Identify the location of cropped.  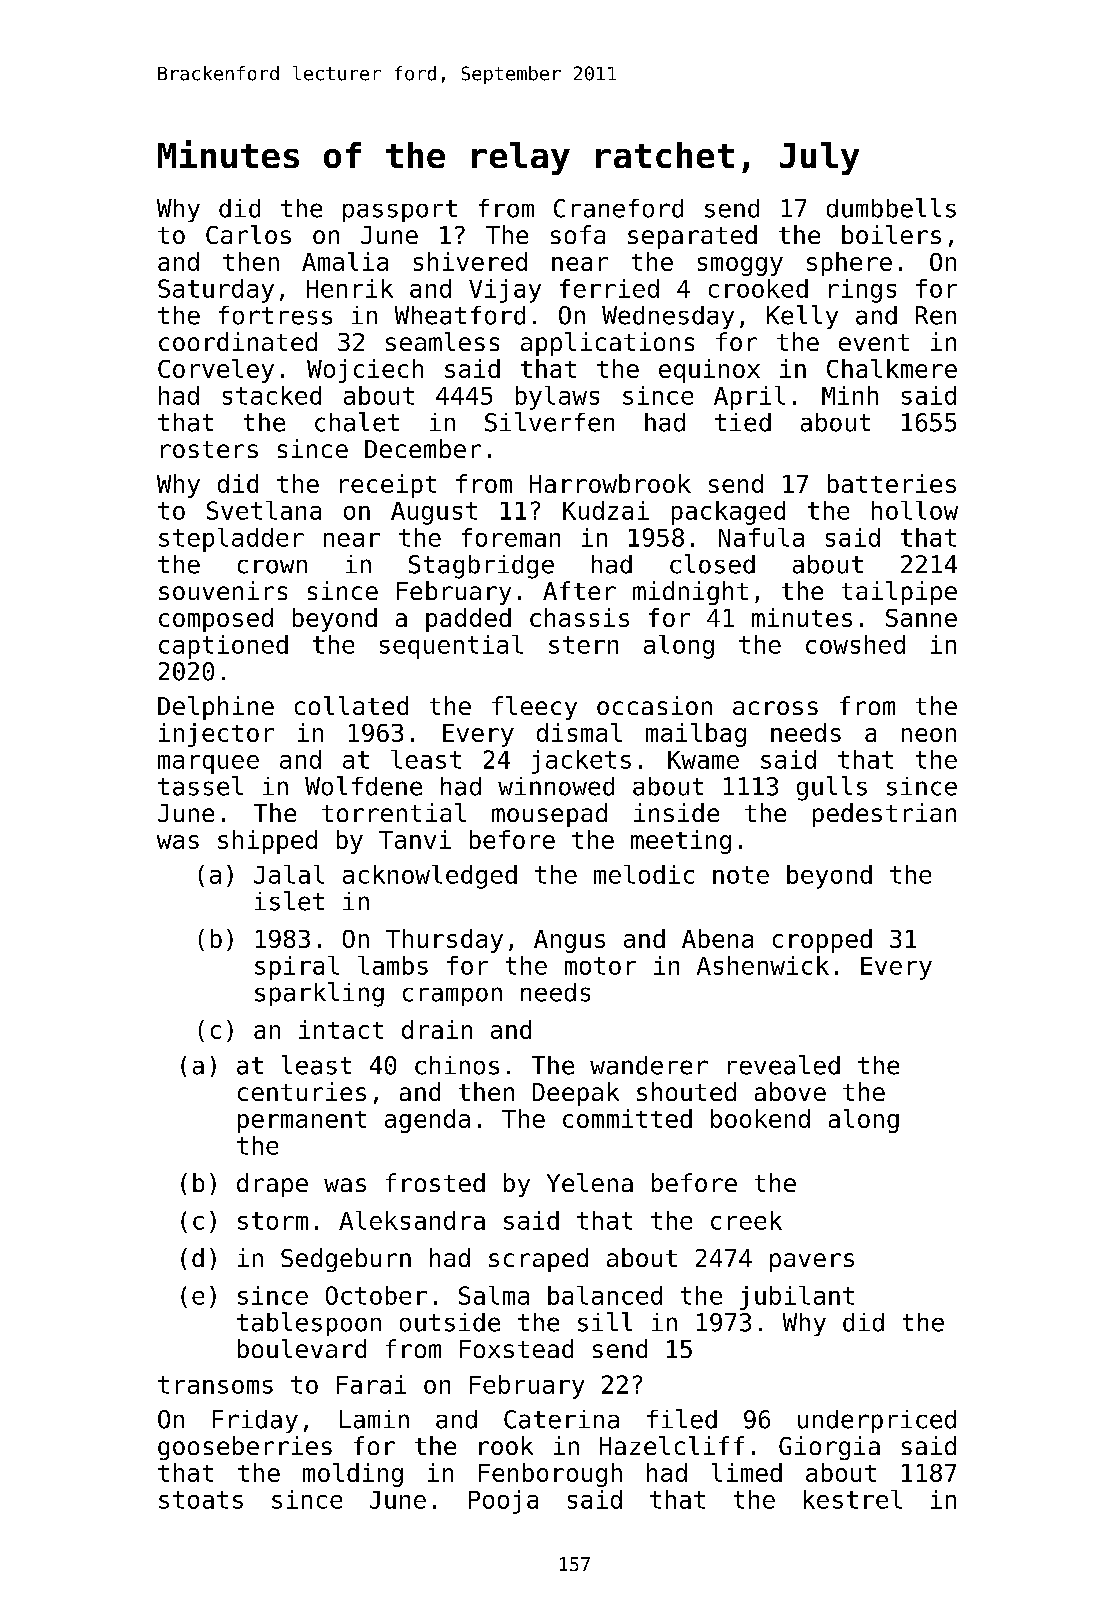
(822, 941).
